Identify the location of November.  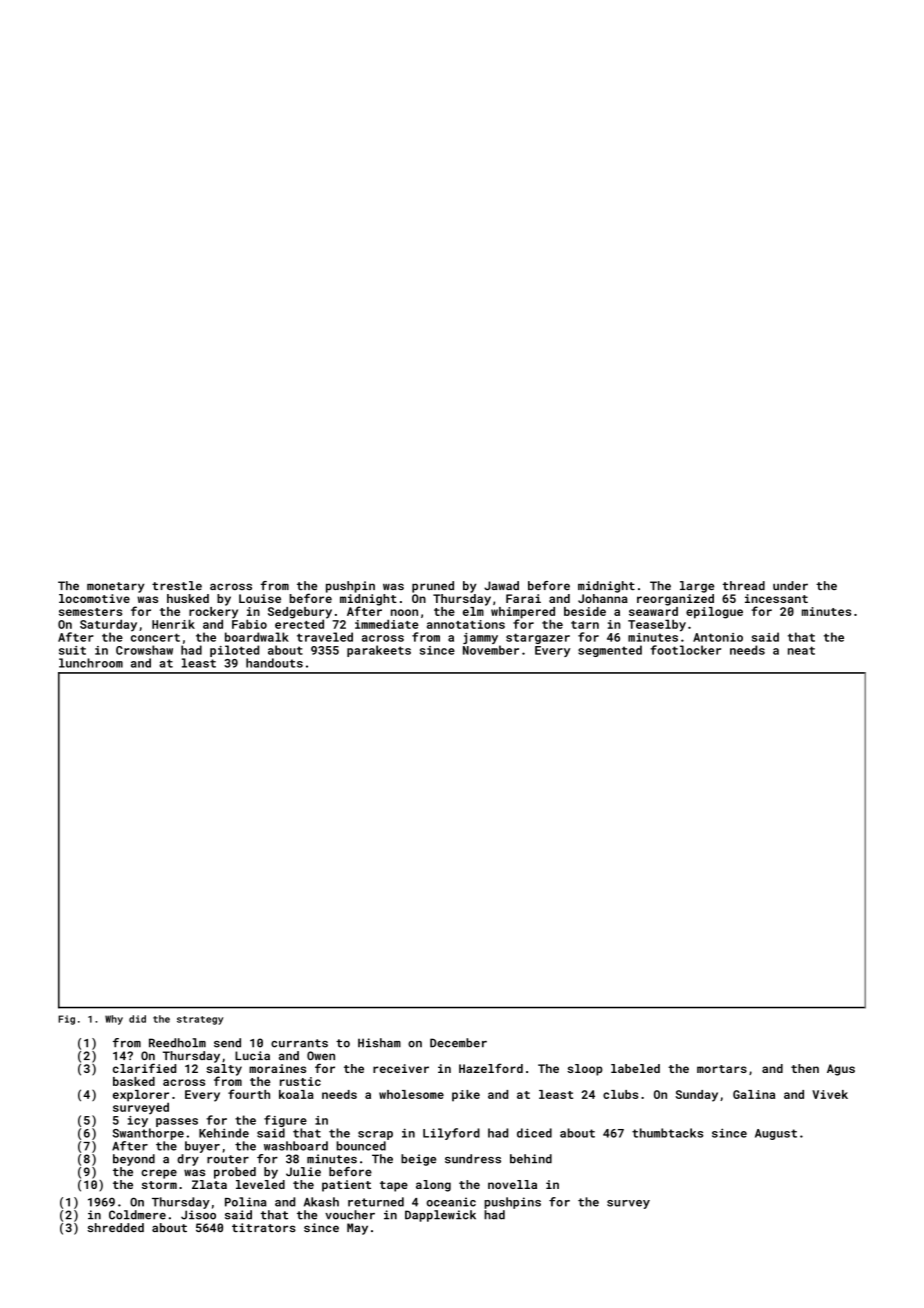
(491, 650).
